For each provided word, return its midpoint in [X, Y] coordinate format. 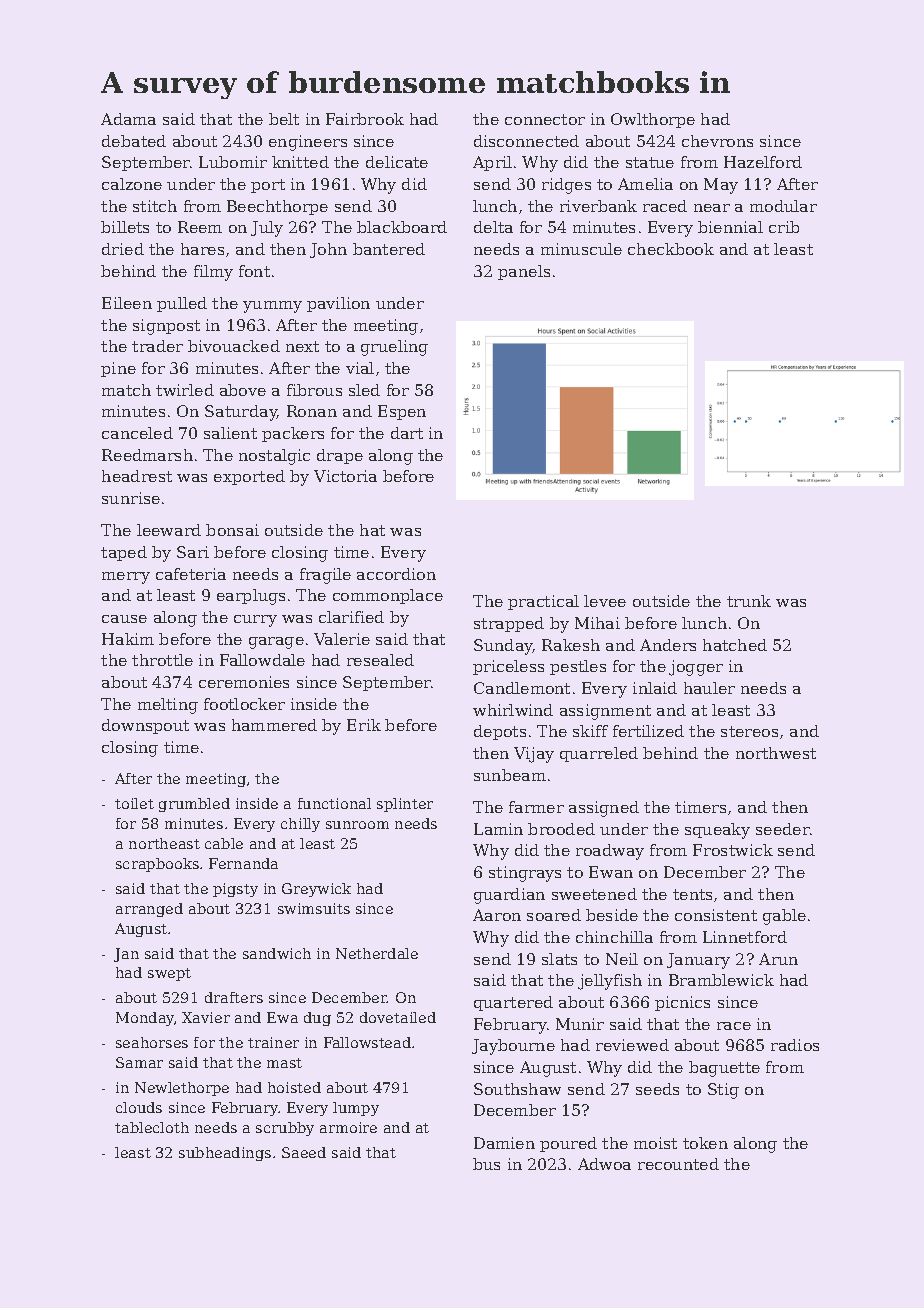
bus [486, 1164]
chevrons [717, 141]
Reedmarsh [147, 455]
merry [126, 578]
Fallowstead [367, 1042]
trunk [749, 601]
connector [545, 119]
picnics [682, 1003]
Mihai [597, 623]
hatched [735, 645]
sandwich [277, 953]
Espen [402, 412]
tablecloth [152, 1127]
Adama [128, 119]
